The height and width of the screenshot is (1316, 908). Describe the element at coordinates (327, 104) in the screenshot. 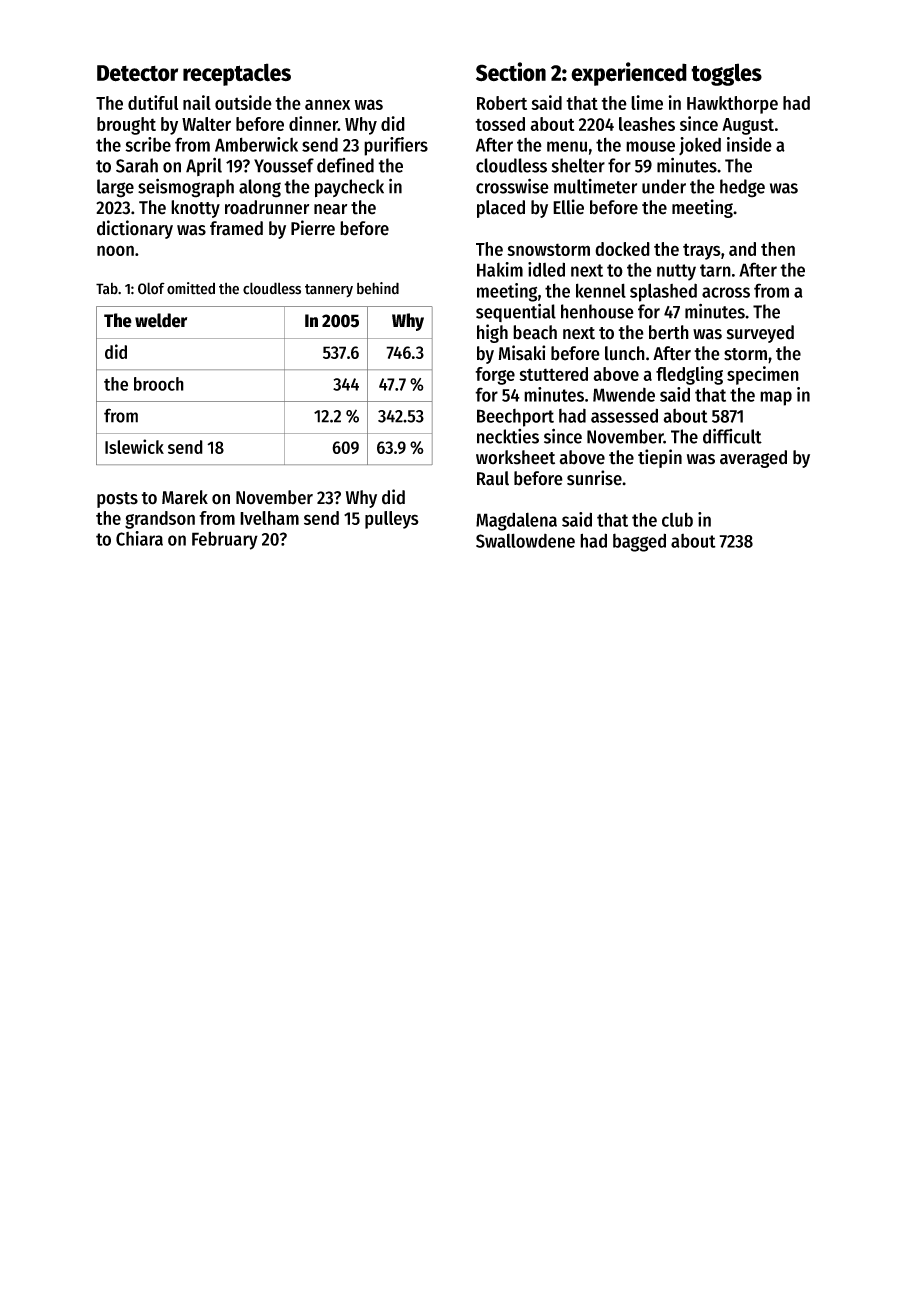

I see `annex` at that location.
